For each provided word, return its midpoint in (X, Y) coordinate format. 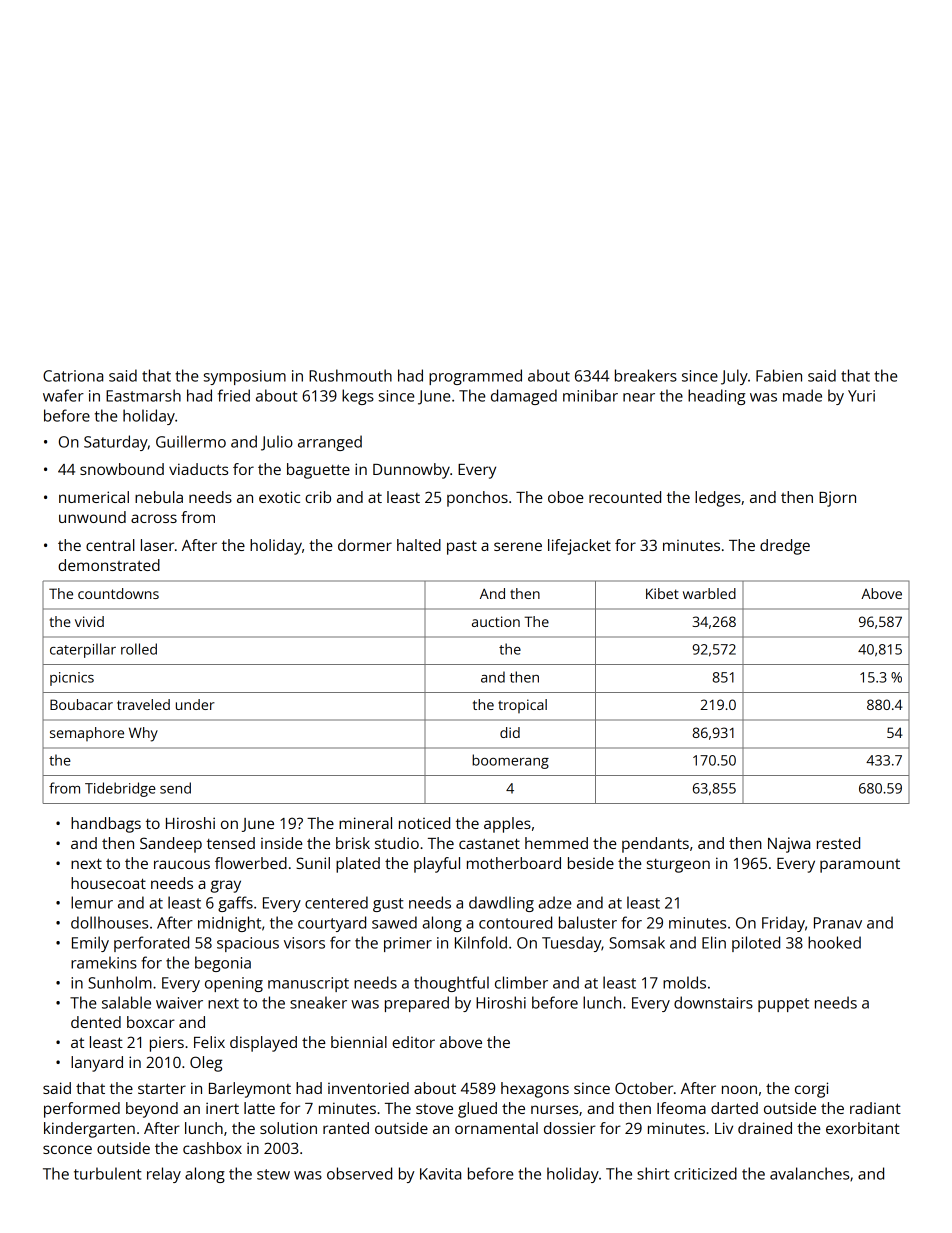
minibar (590, 395)
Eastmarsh (143, 395)
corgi (811, 1090)
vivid (89, 621)
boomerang (510, 761)
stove (434, 1109)
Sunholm (120, 982)
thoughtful (451, 984)
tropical (522, 706)
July (734, 377)
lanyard (97, 1064)
